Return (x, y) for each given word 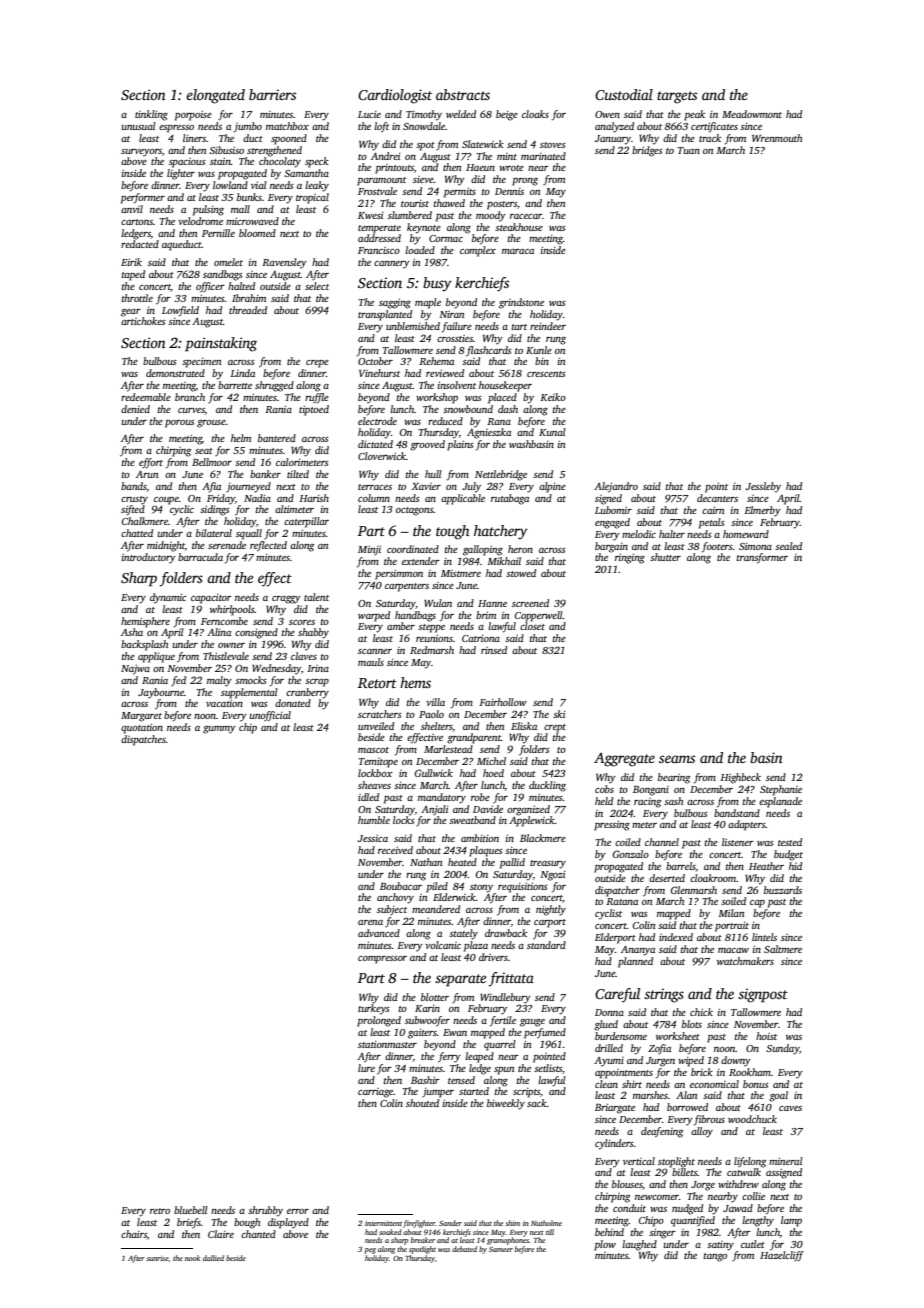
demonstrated (175, 373)
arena (370, 922)
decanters (717, 498)
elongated (215, 96)
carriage (376, 1093)
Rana (499, 421)
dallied (213, 1258)
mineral (786, 1161)
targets (677, 97)
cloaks (535, 114)
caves (790, 1108)
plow (605, 1245)
